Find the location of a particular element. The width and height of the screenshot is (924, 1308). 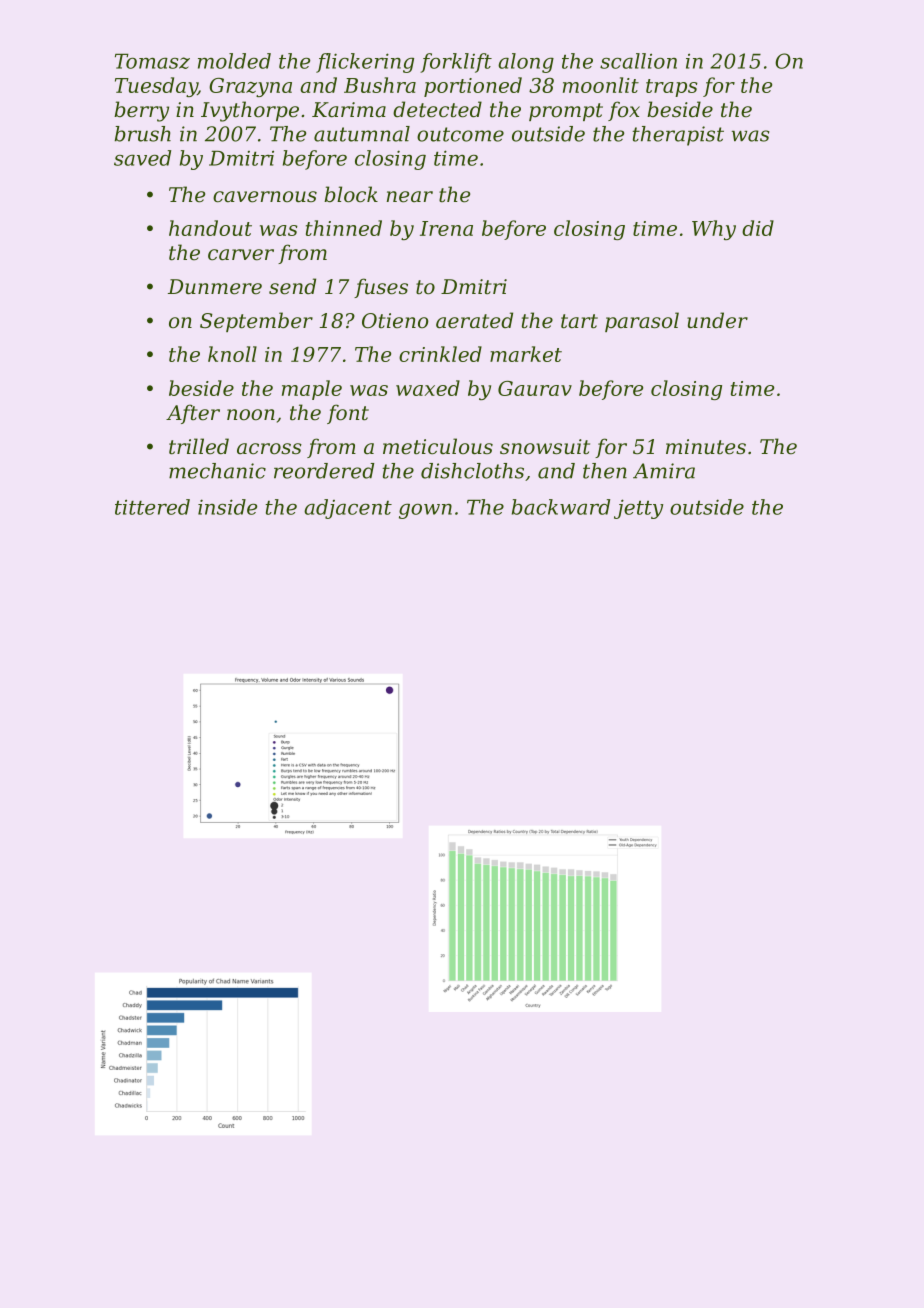

detected is located at coordinates (437, 109).
